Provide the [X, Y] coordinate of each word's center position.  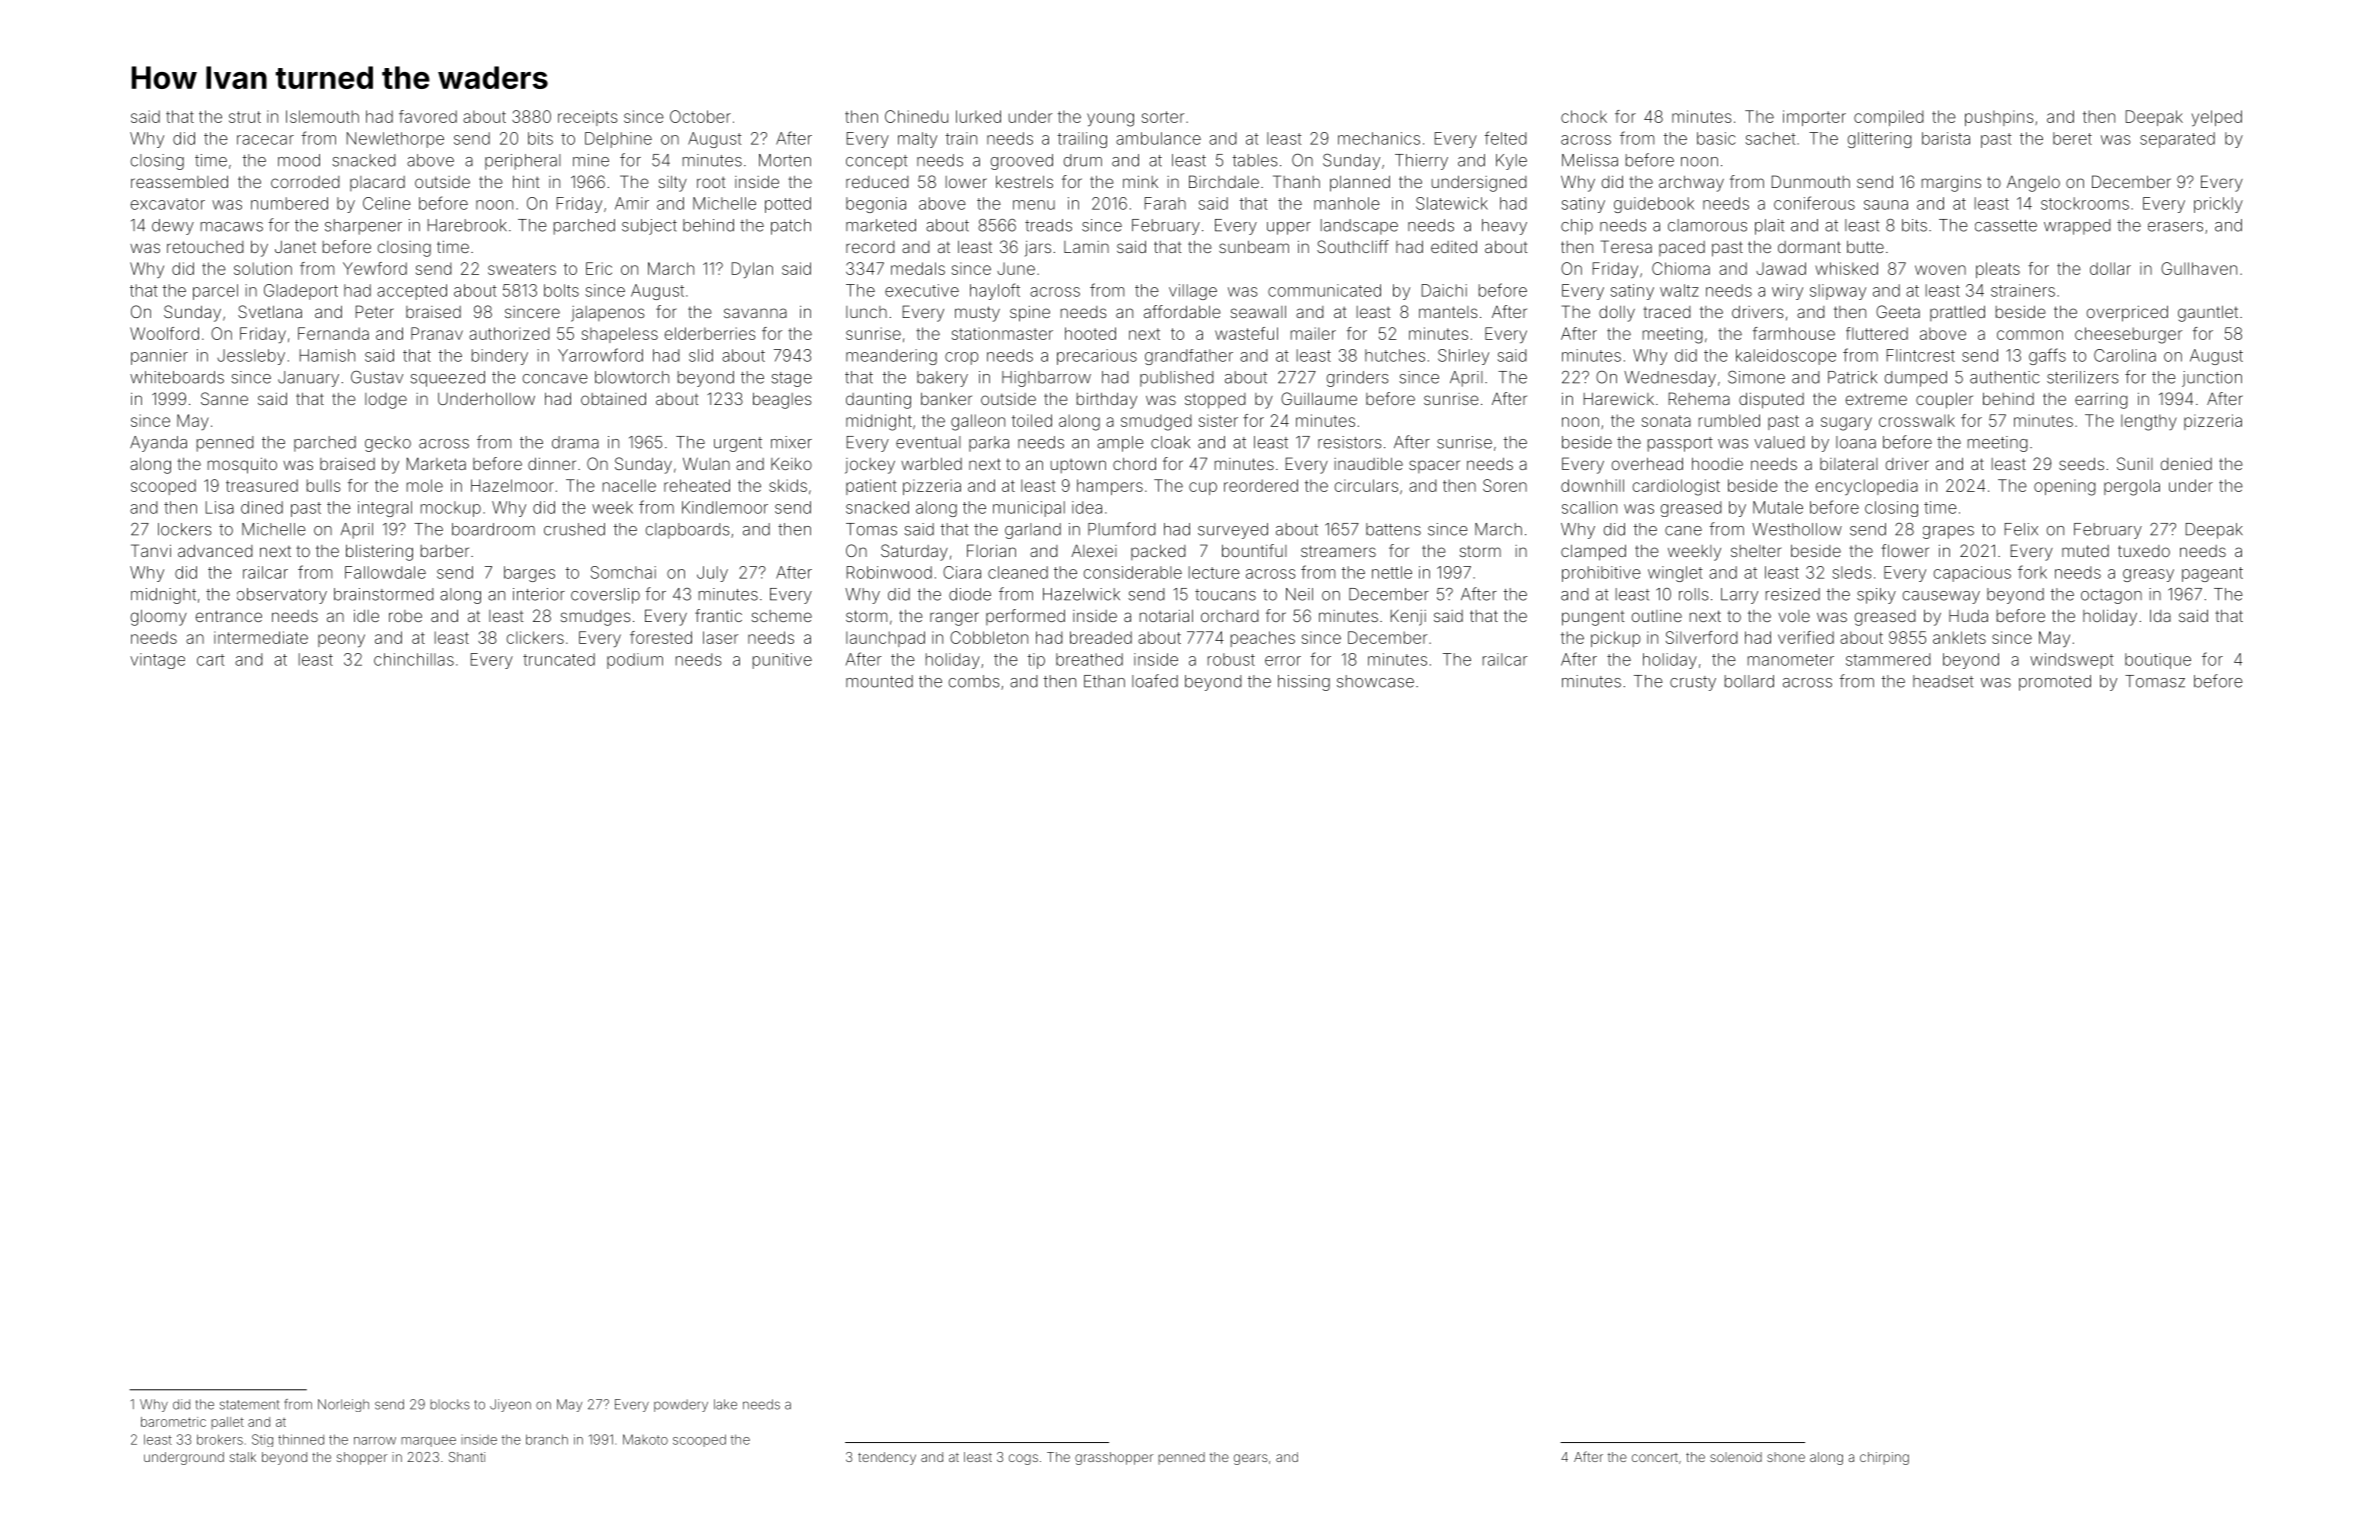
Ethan [1104, 681]
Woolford [164, 333]
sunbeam [1254, 247]
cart [211, 660]
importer [1814, 118]
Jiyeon [510, 1405]
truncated [559, 659]
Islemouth [322, 116]
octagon [2111, 596]
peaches [1263, 639]
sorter [1163, 117]
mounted [879, 681]
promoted [2055, 683]
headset [1943, 681]
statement [249, 1405]
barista [1946, 138]
